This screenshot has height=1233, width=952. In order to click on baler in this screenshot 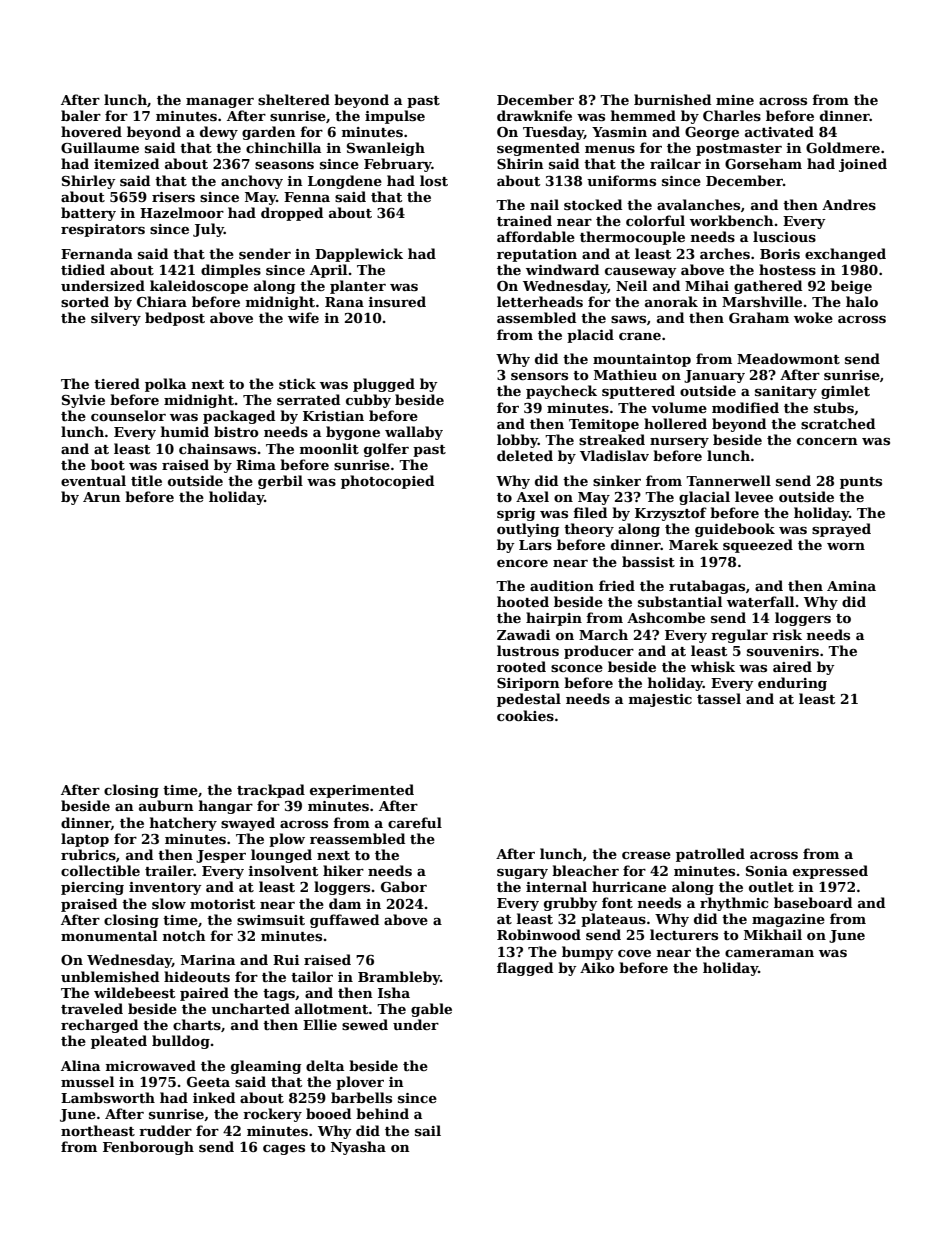, I will do `click(81, 115)`.
